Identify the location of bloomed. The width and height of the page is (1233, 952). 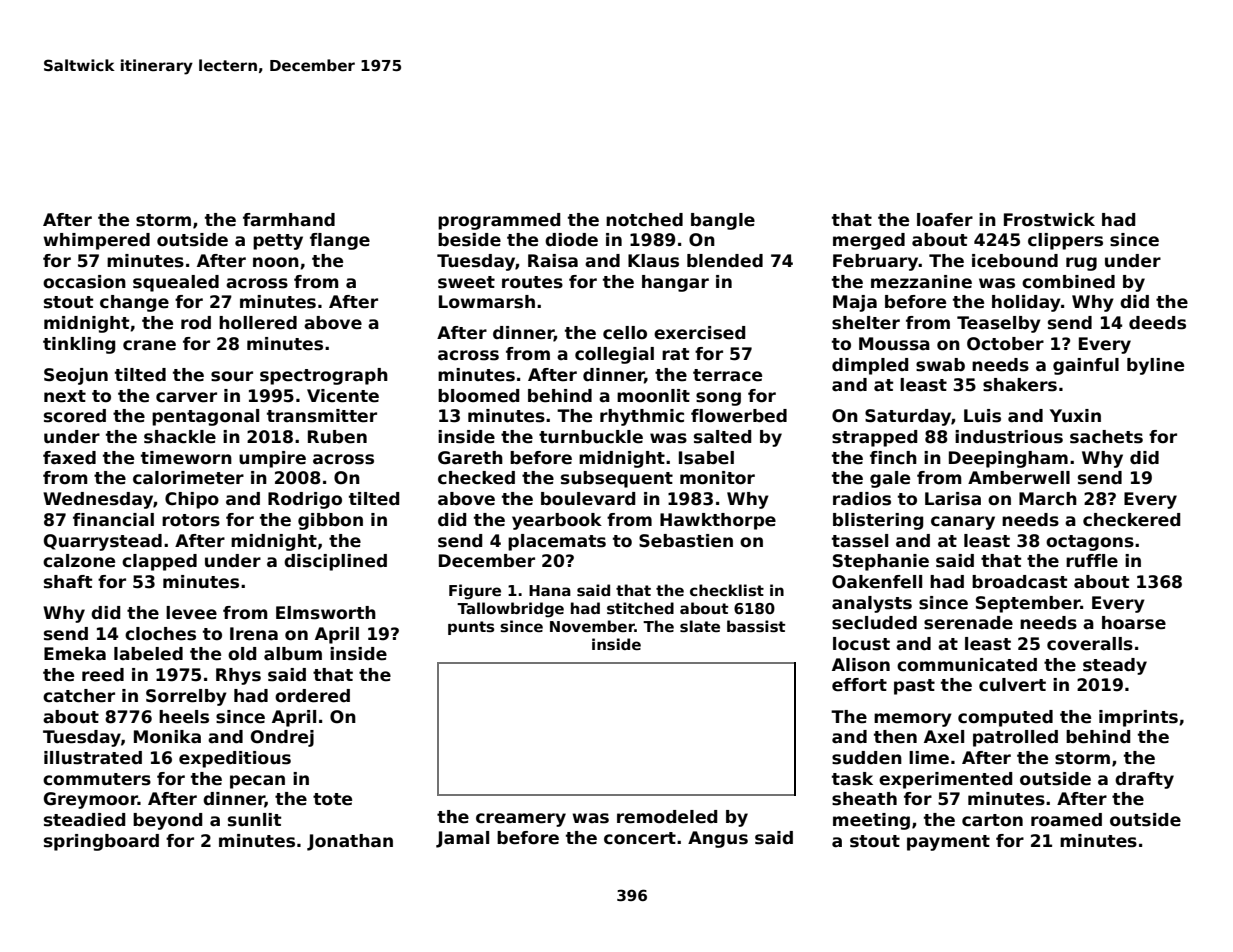
(478, 396).
